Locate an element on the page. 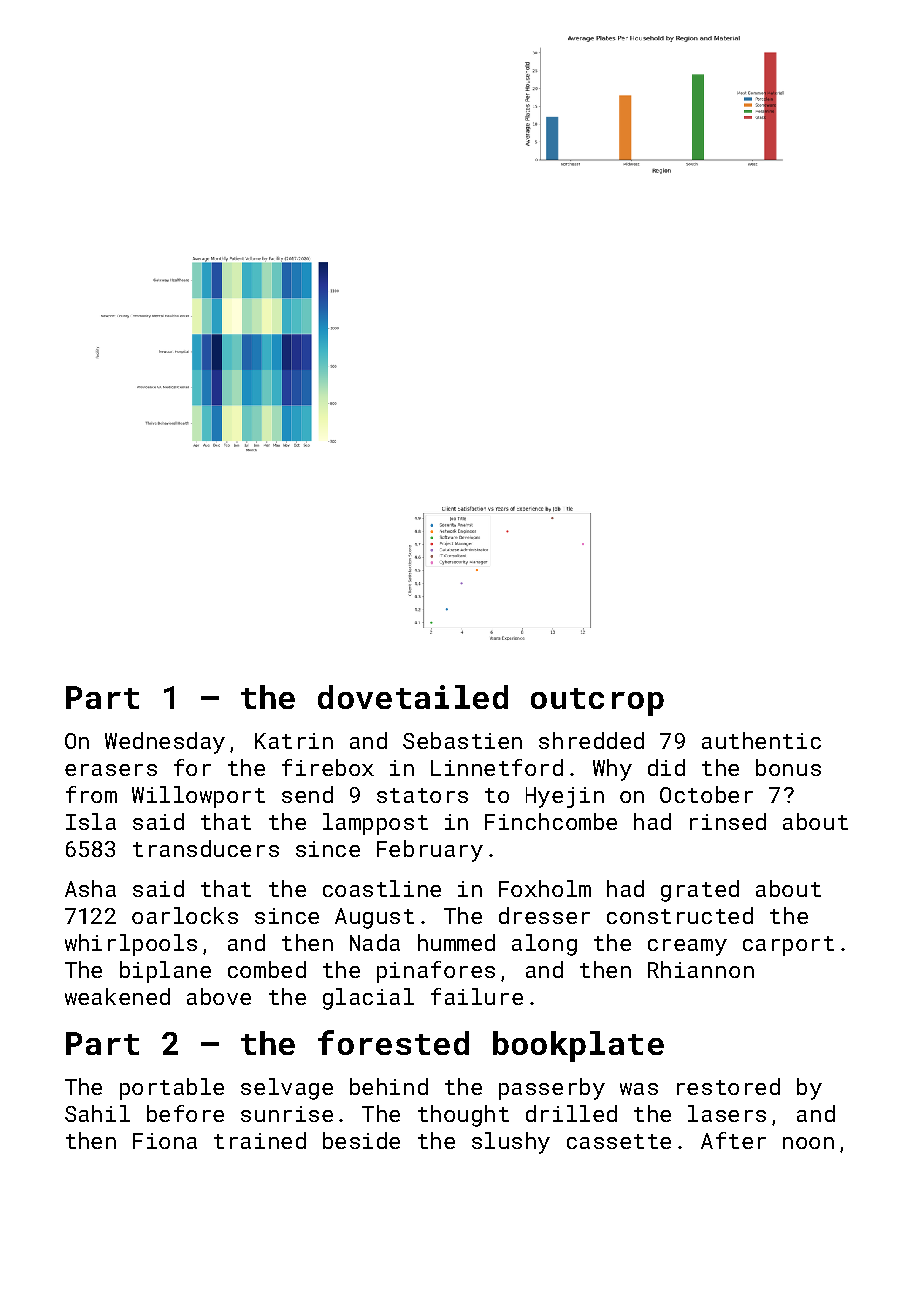 This document has width=924, height=1311. rinsed is located at coordinates (728, 821).
